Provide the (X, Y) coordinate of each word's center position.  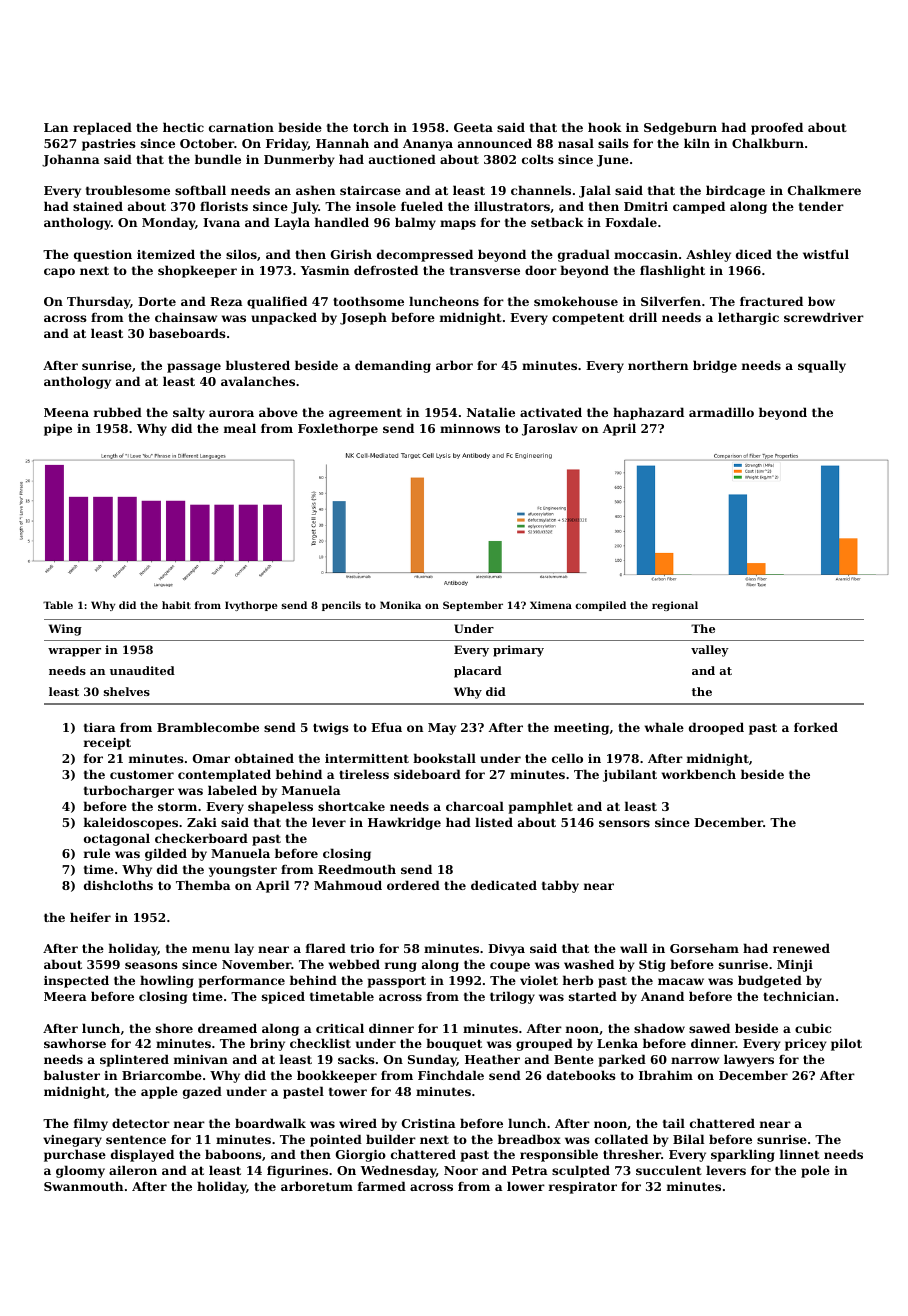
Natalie (491, 412)
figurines (297, 1172)
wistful (826, 254)
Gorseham (704, 948)
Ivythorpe (251, 606)
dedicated (504, 885)
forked (816, 727)
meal (240, 428)
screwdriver (824, 317)
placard (478, 672)
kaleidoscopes (131, 823)
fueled (422, 206)
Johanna (71, 160)
